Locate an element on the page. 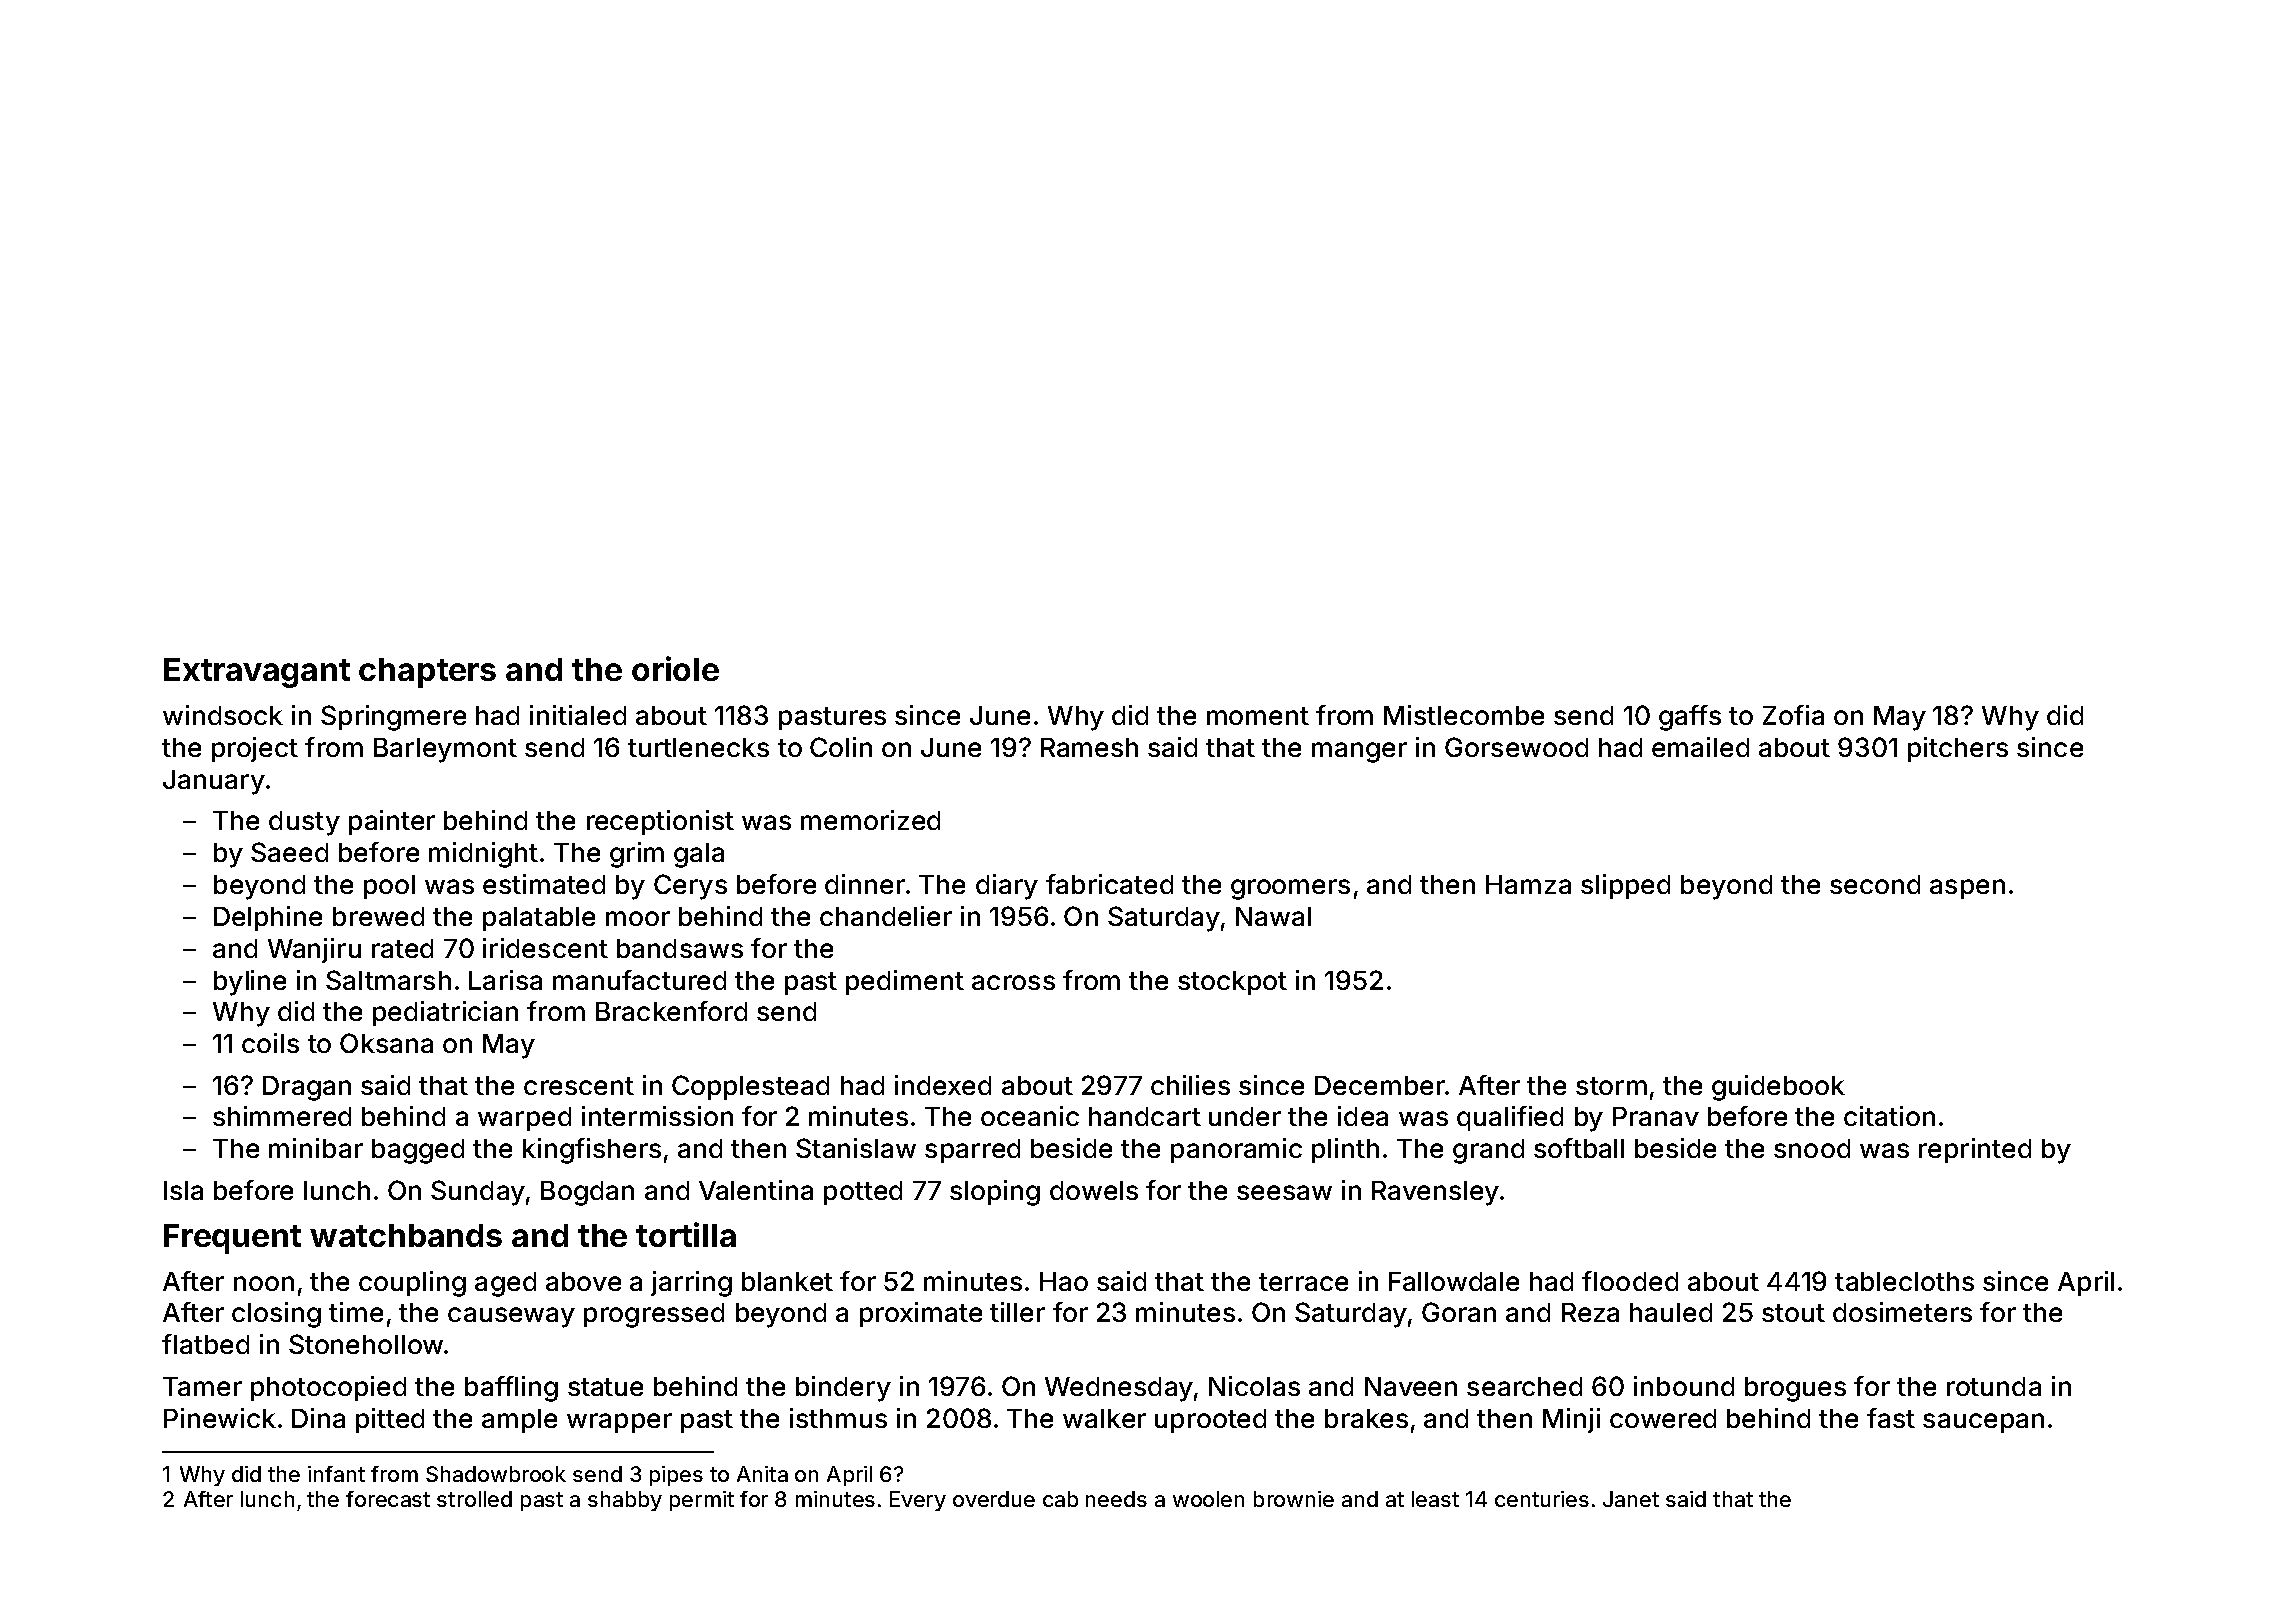  intermission is located at coordinates (657, 1116).
